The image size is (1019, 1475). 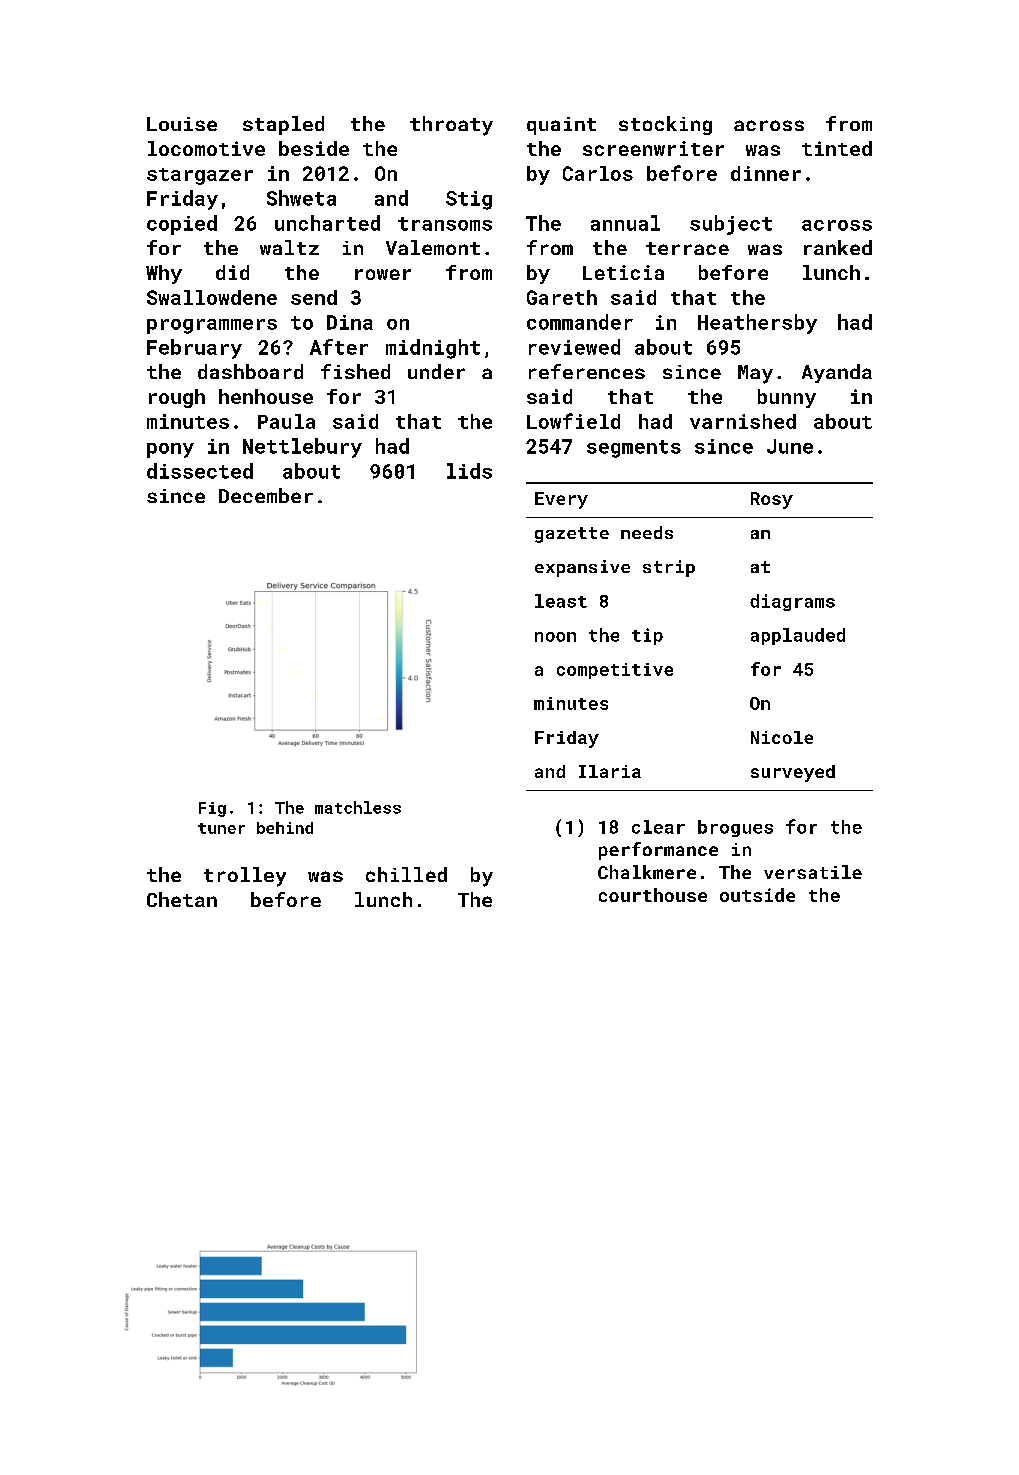 What do you see at coordinates (200, 176) in the document?
I see `stargazer` at bounding box center [200, 176].
